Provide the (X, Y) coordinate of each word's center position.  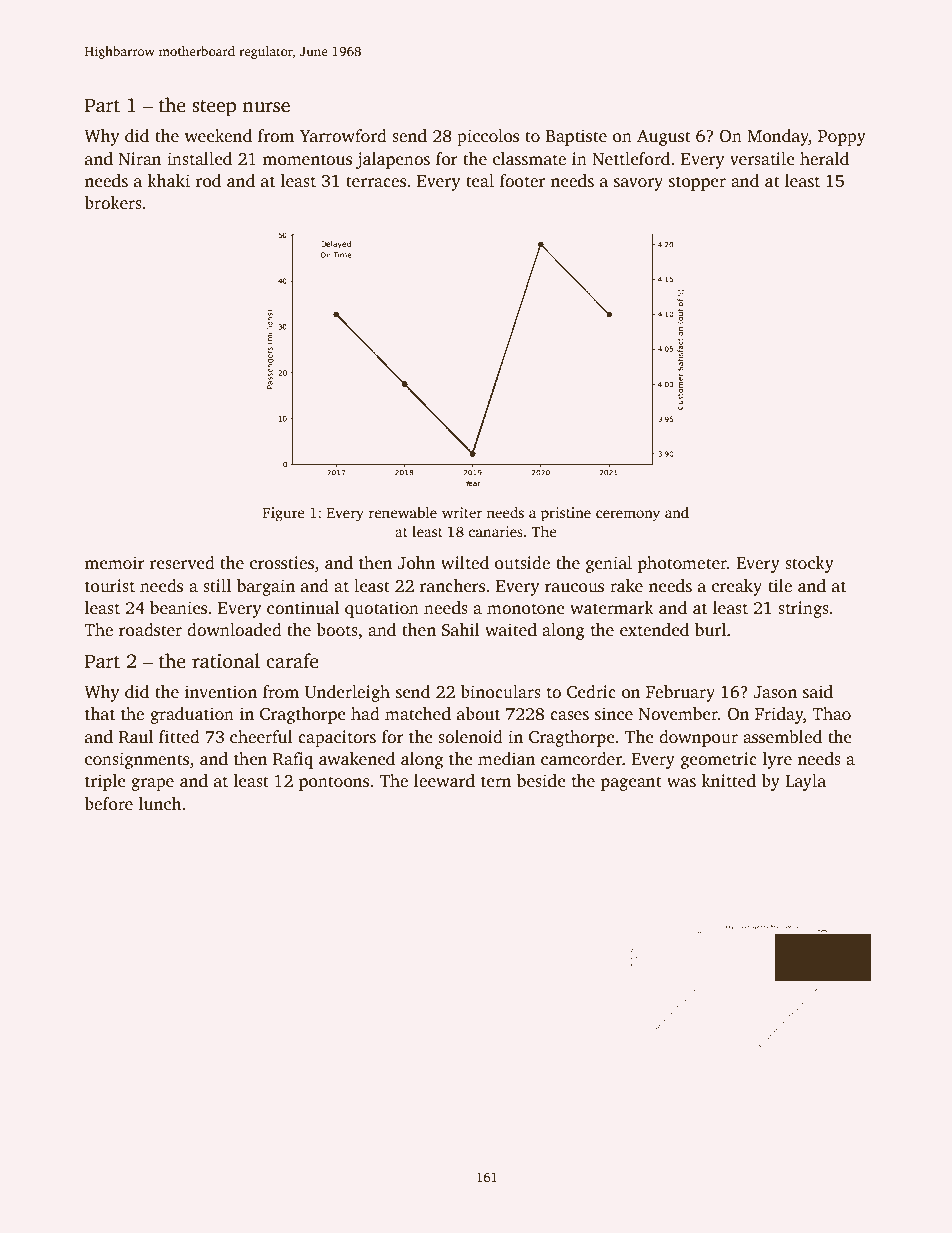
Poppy (842, 138)
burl (710, 630)
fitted (179, 737)
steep (214, 108)
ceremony (628, 516)
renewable (402, 512)
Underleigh (347, 693)
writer (462, 512)
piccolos (488, 137)
